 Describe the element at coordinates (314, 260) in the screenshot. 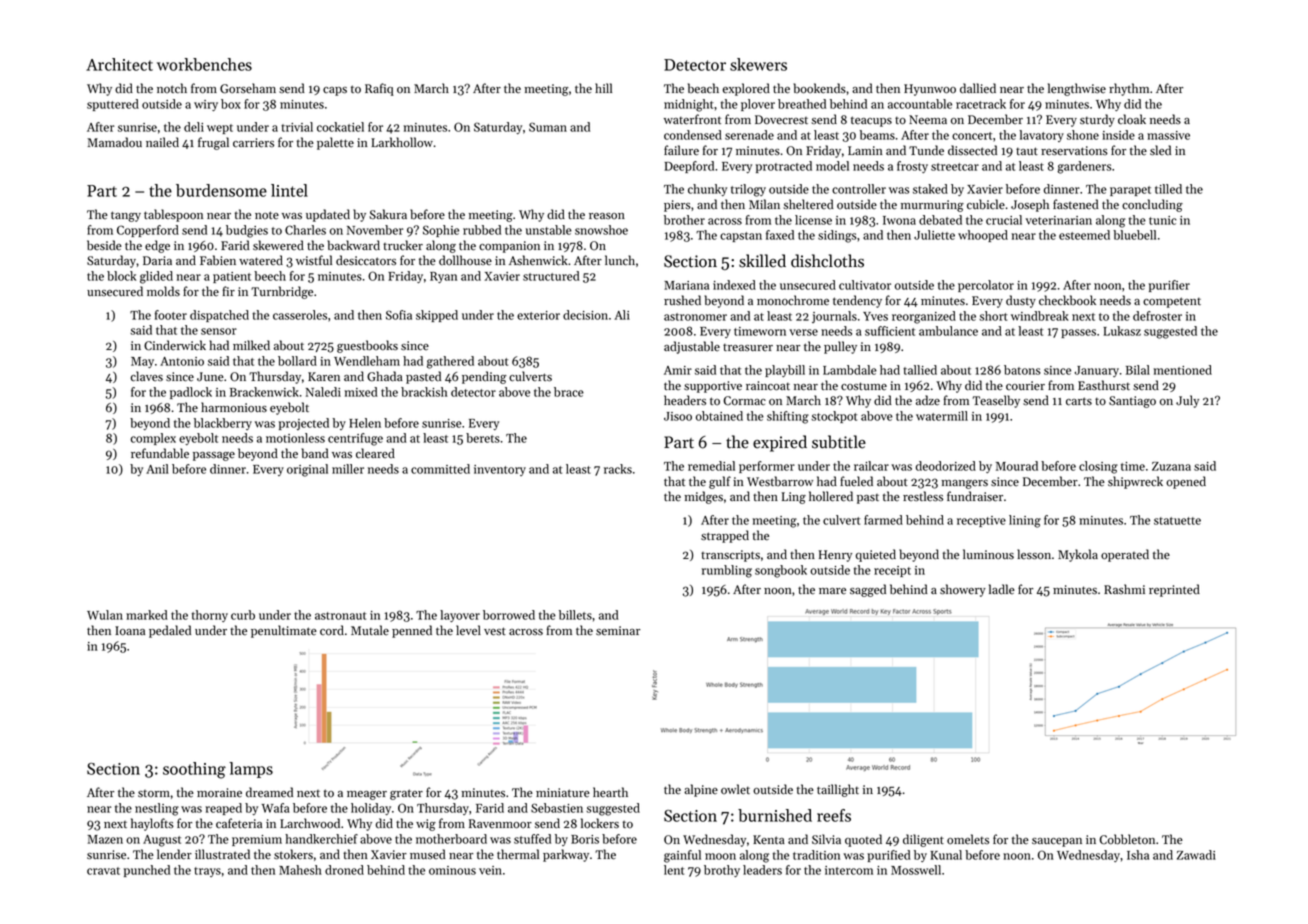

I see `wistful` at that location.
